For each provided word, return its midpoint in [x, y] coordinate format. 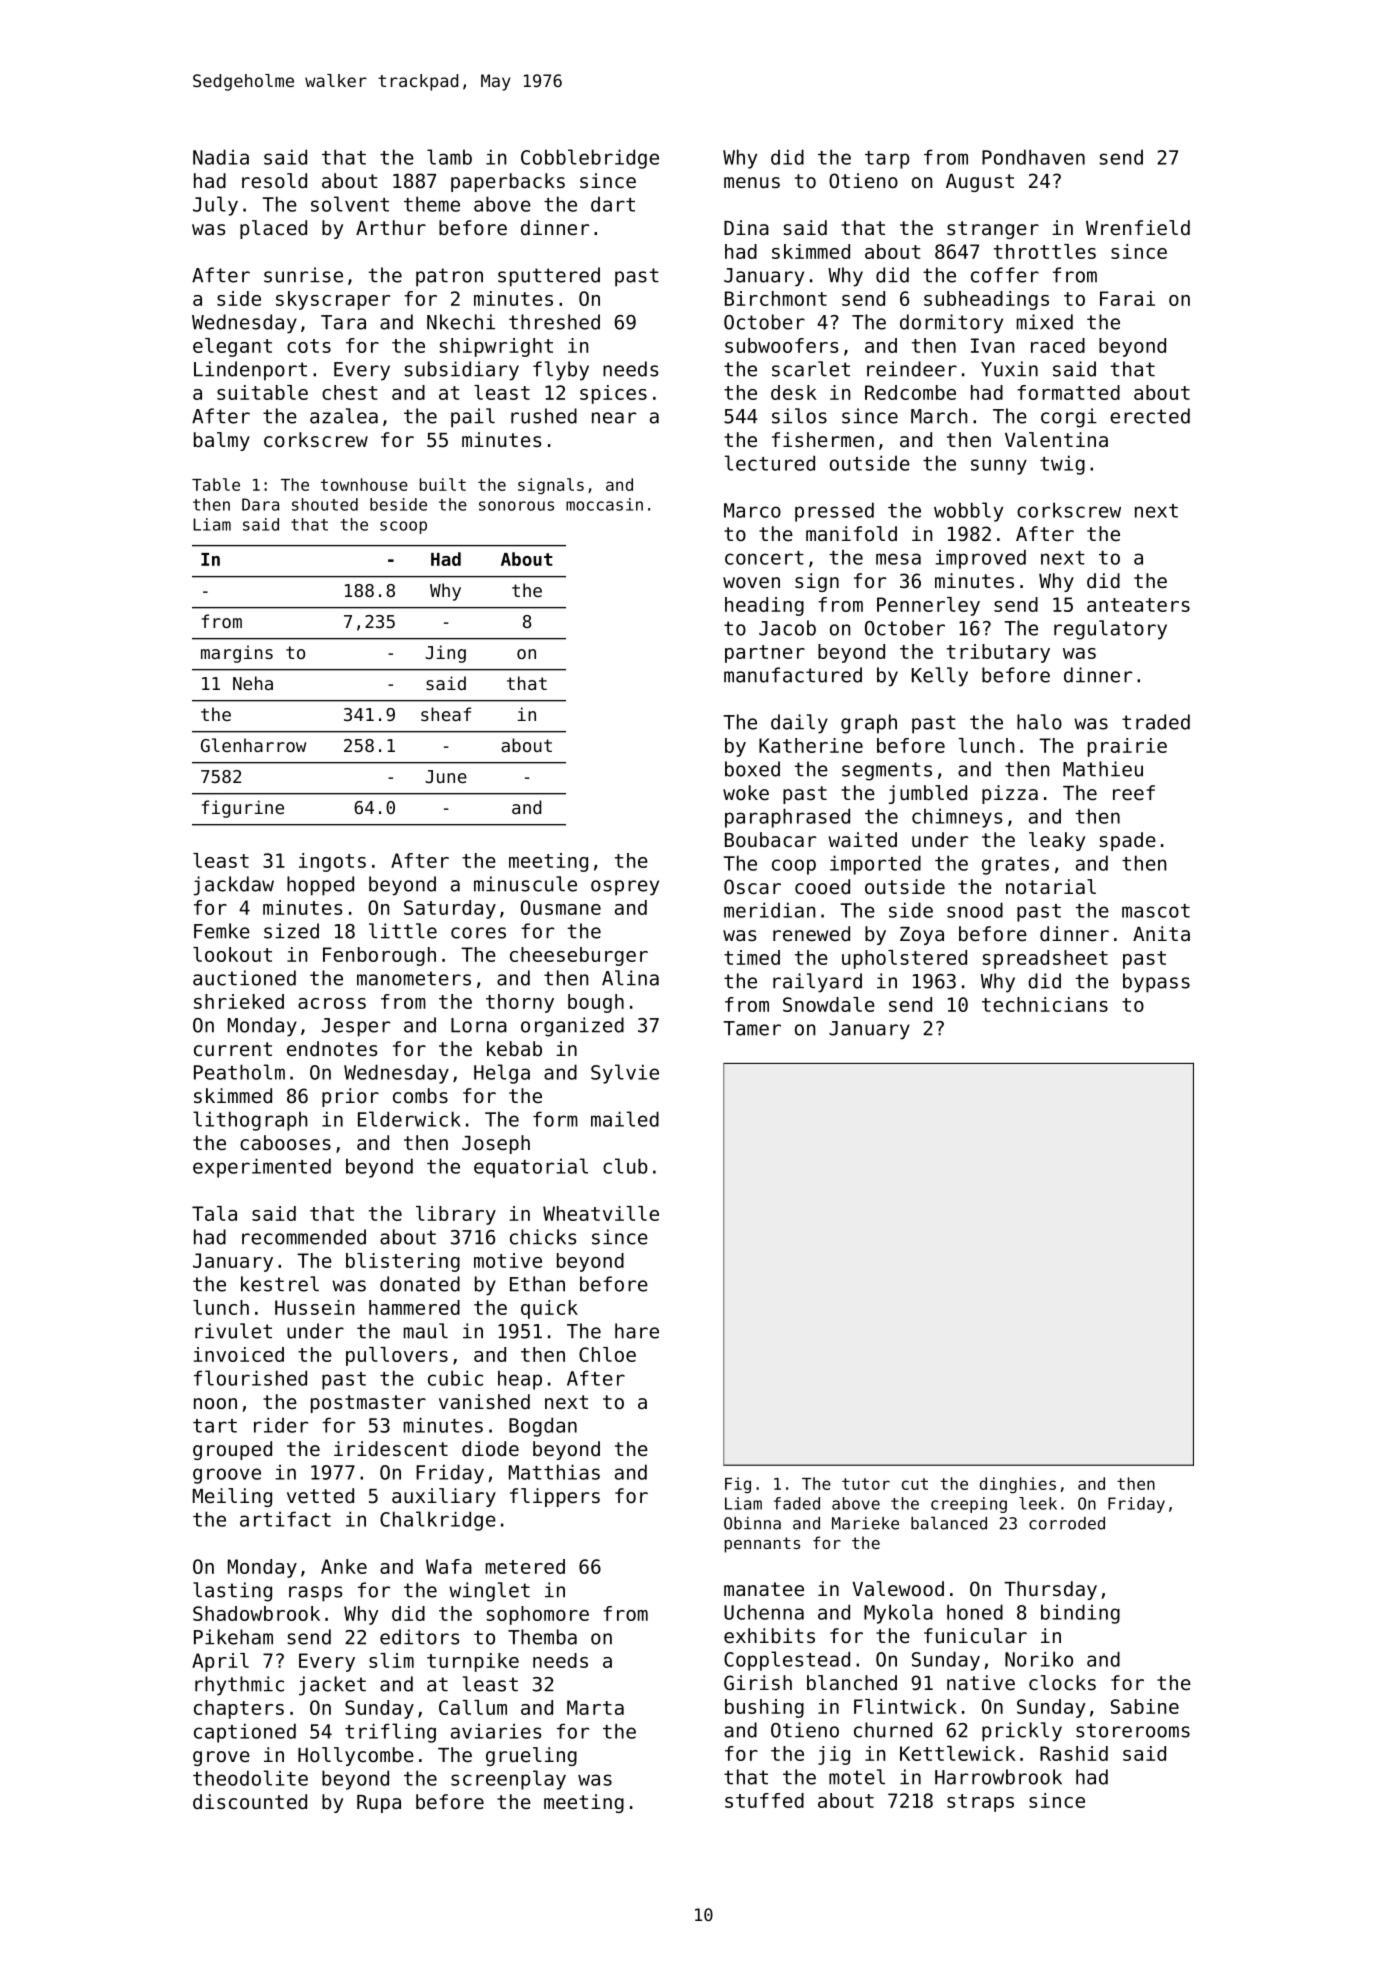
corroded [1067, 1523]
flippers [555, 1497]
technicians [1045, 1004]
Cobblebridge [590, 159]
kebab [514, 1049]
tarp [887, 160]
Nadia [221, 157]
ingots [332, 862]
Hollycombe [356, 1756]
